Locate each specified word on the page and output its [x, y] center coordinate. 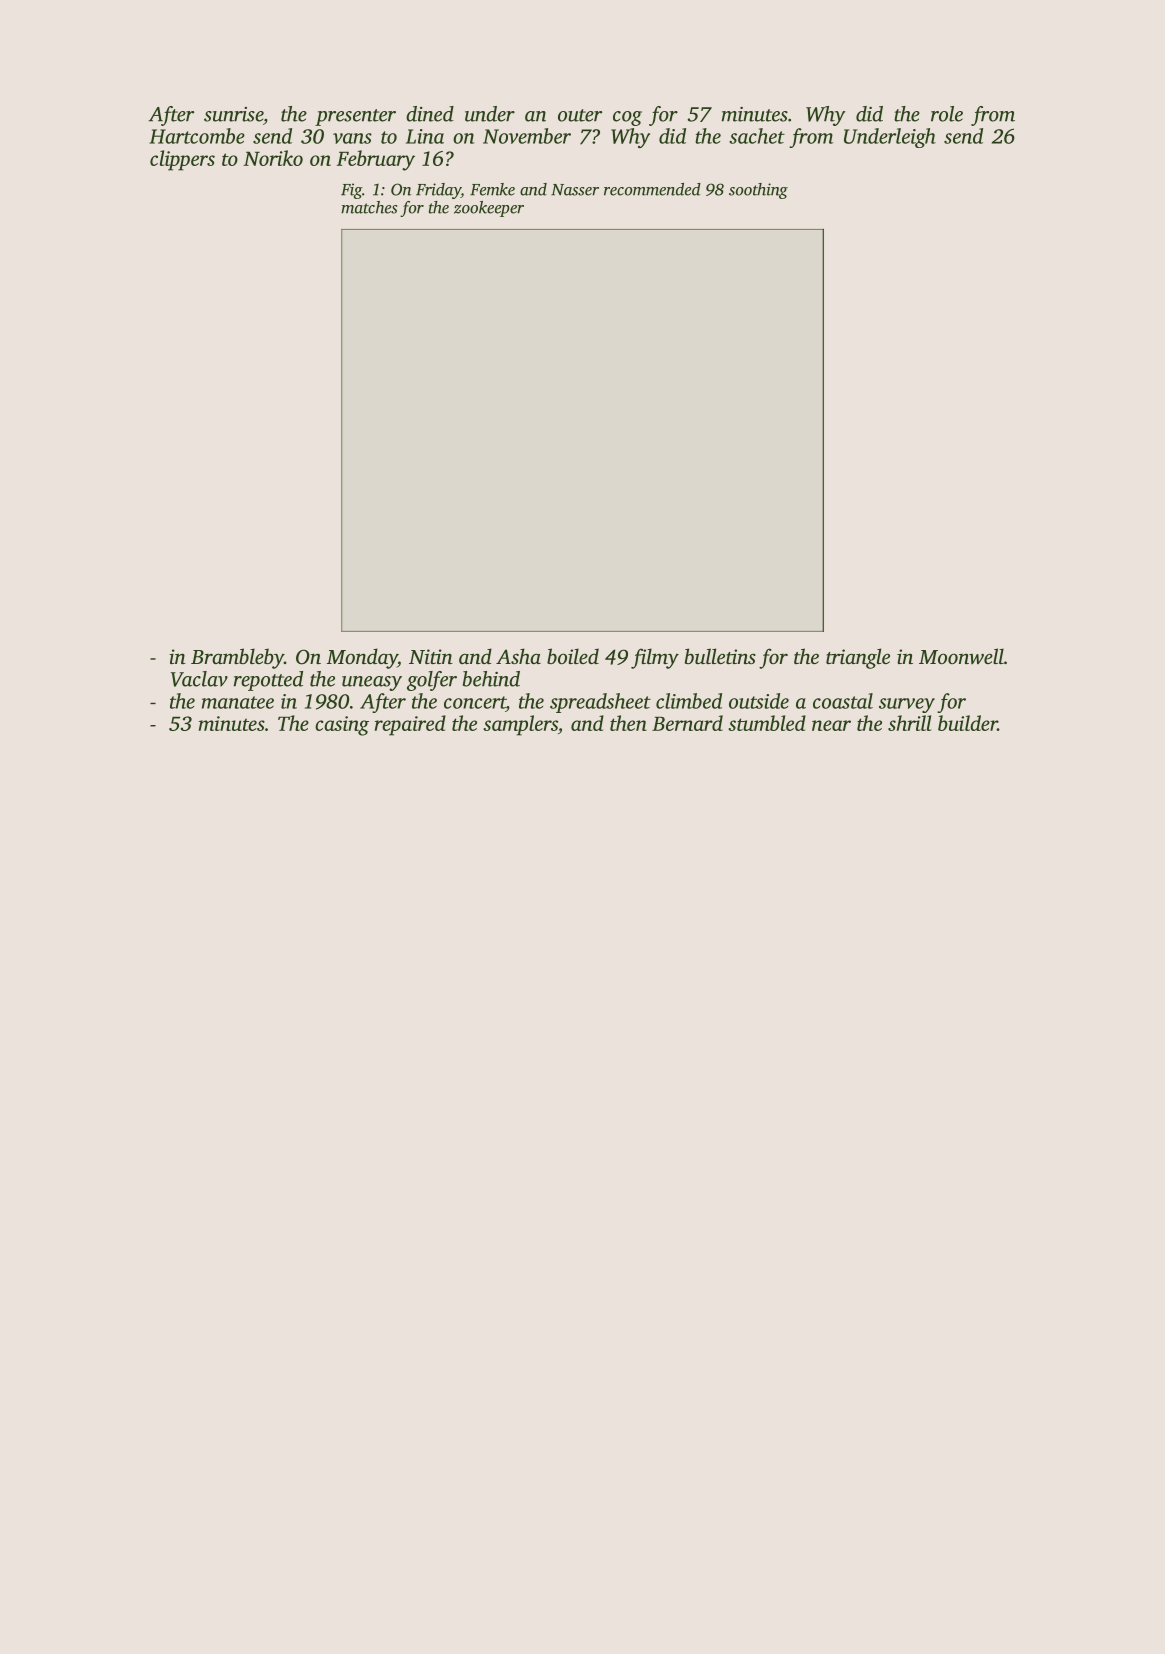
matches [369, 207]
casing [342, 726]
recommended [652, 189]
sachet [757, 136]
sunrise [233, 114]
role [947, 114]
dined [430, 114]
